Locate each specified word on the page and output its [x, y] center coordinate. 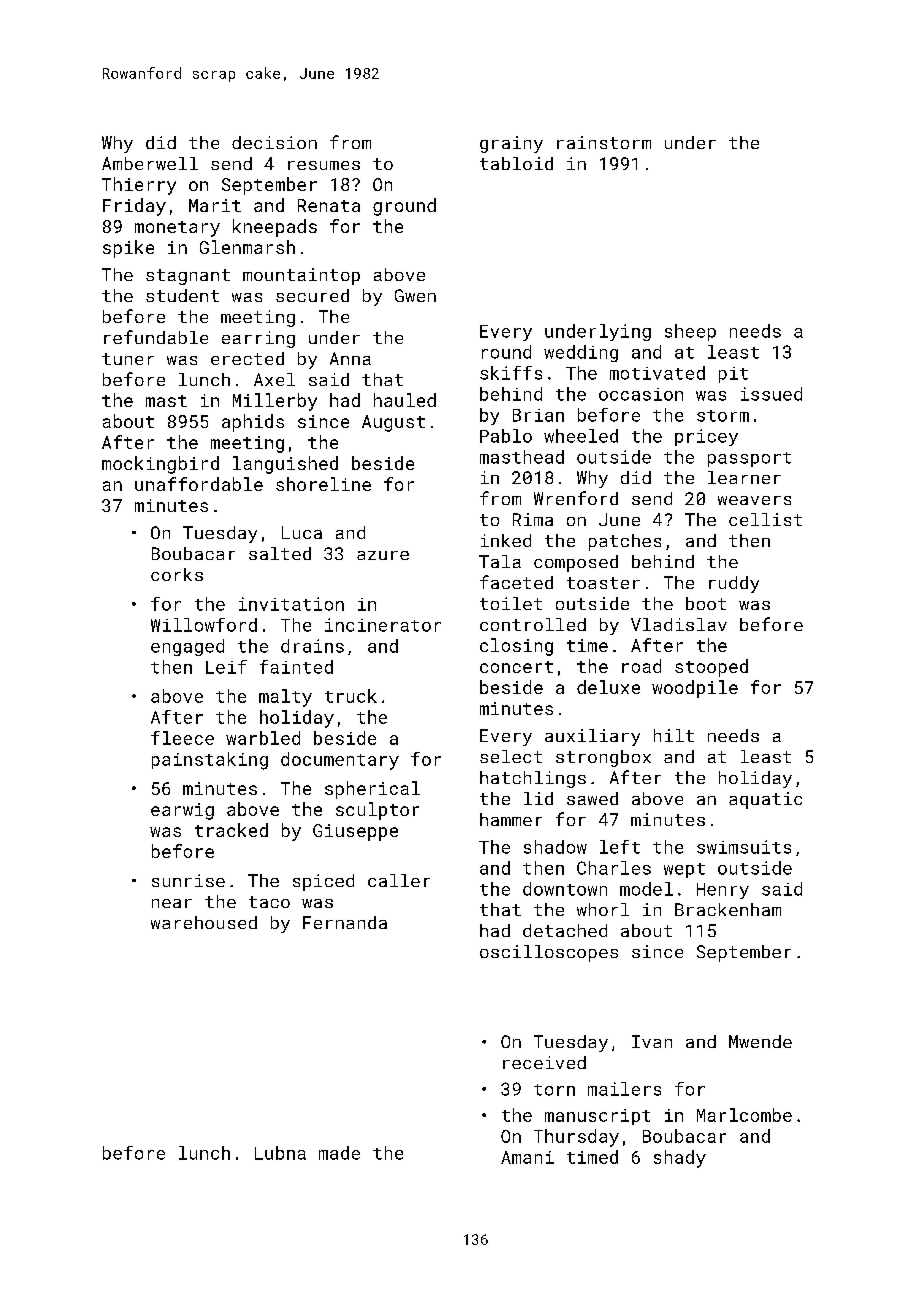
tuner [128, 359]
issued [771, 394]
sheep [690, 332]
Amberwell [150, 163]
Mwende [760, 1041]
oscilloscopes [549, 953]
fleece [182, 738]
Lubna [280, 1153]
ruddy [734, 584]
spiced [323, 882]
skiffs [511, 373]
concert [516, 667]
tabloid [516, 163]
